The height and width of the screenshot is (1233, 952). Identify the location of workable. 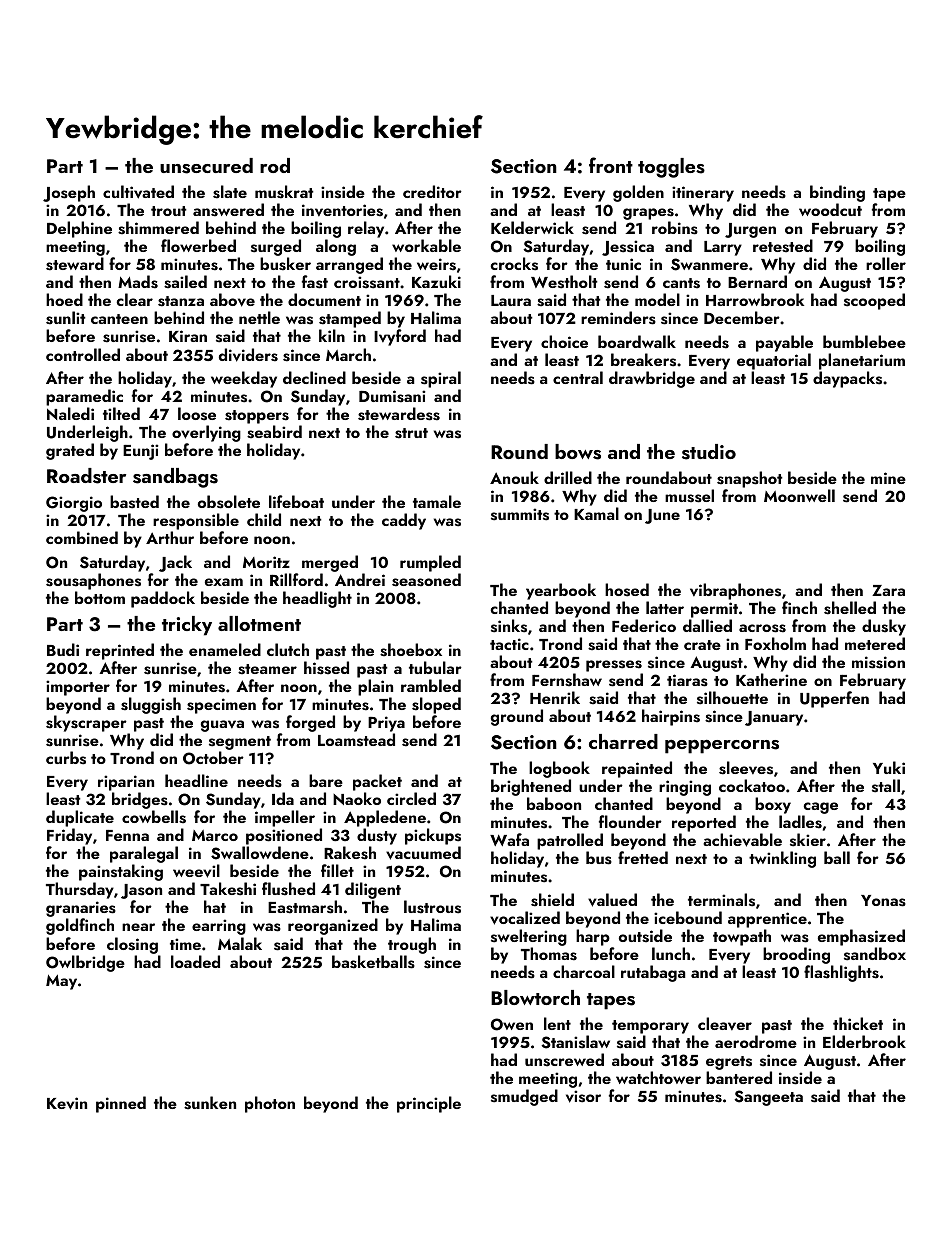
(426, 245).
